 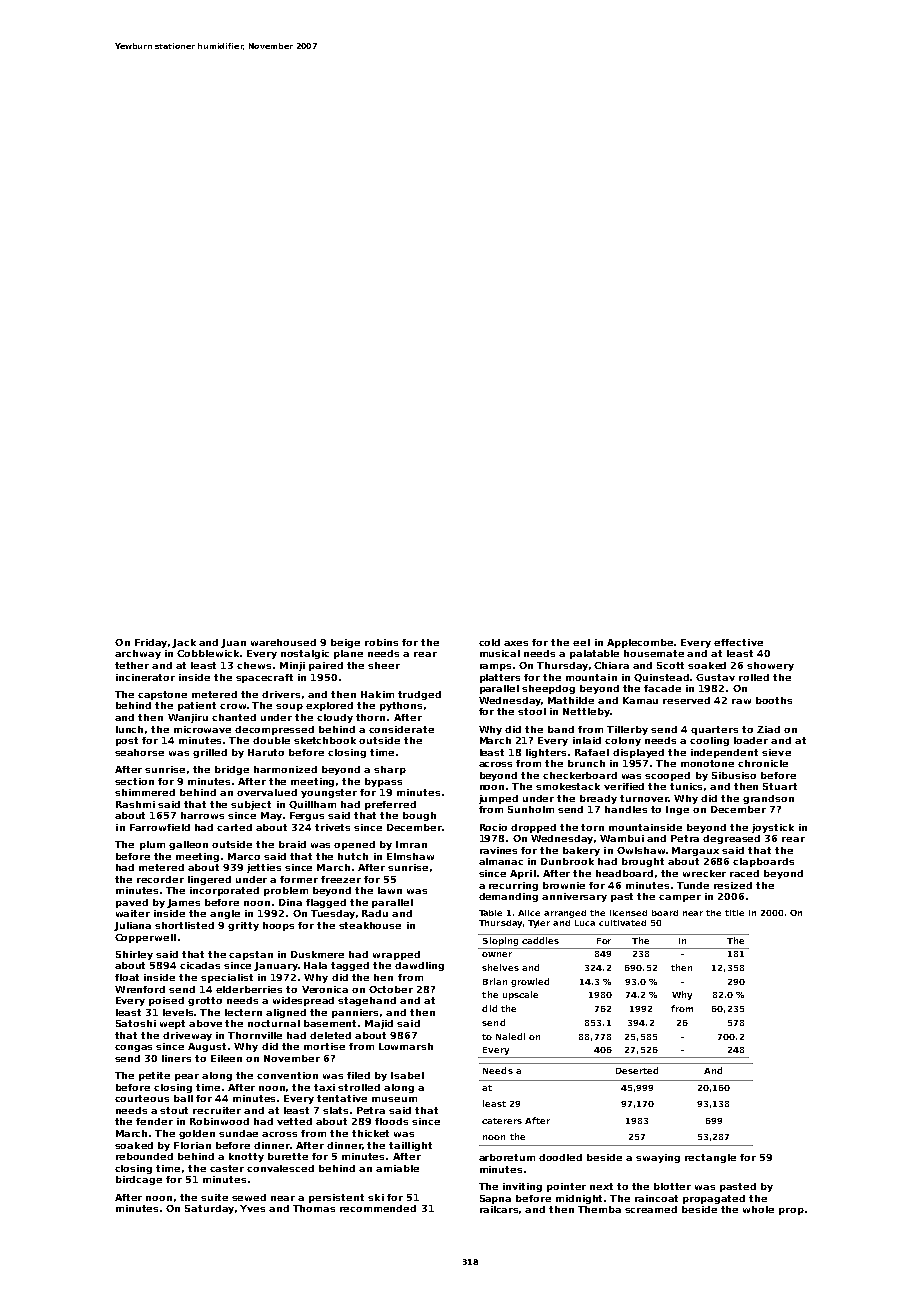 I want to click on dropped, so click(x=533, y=828).
